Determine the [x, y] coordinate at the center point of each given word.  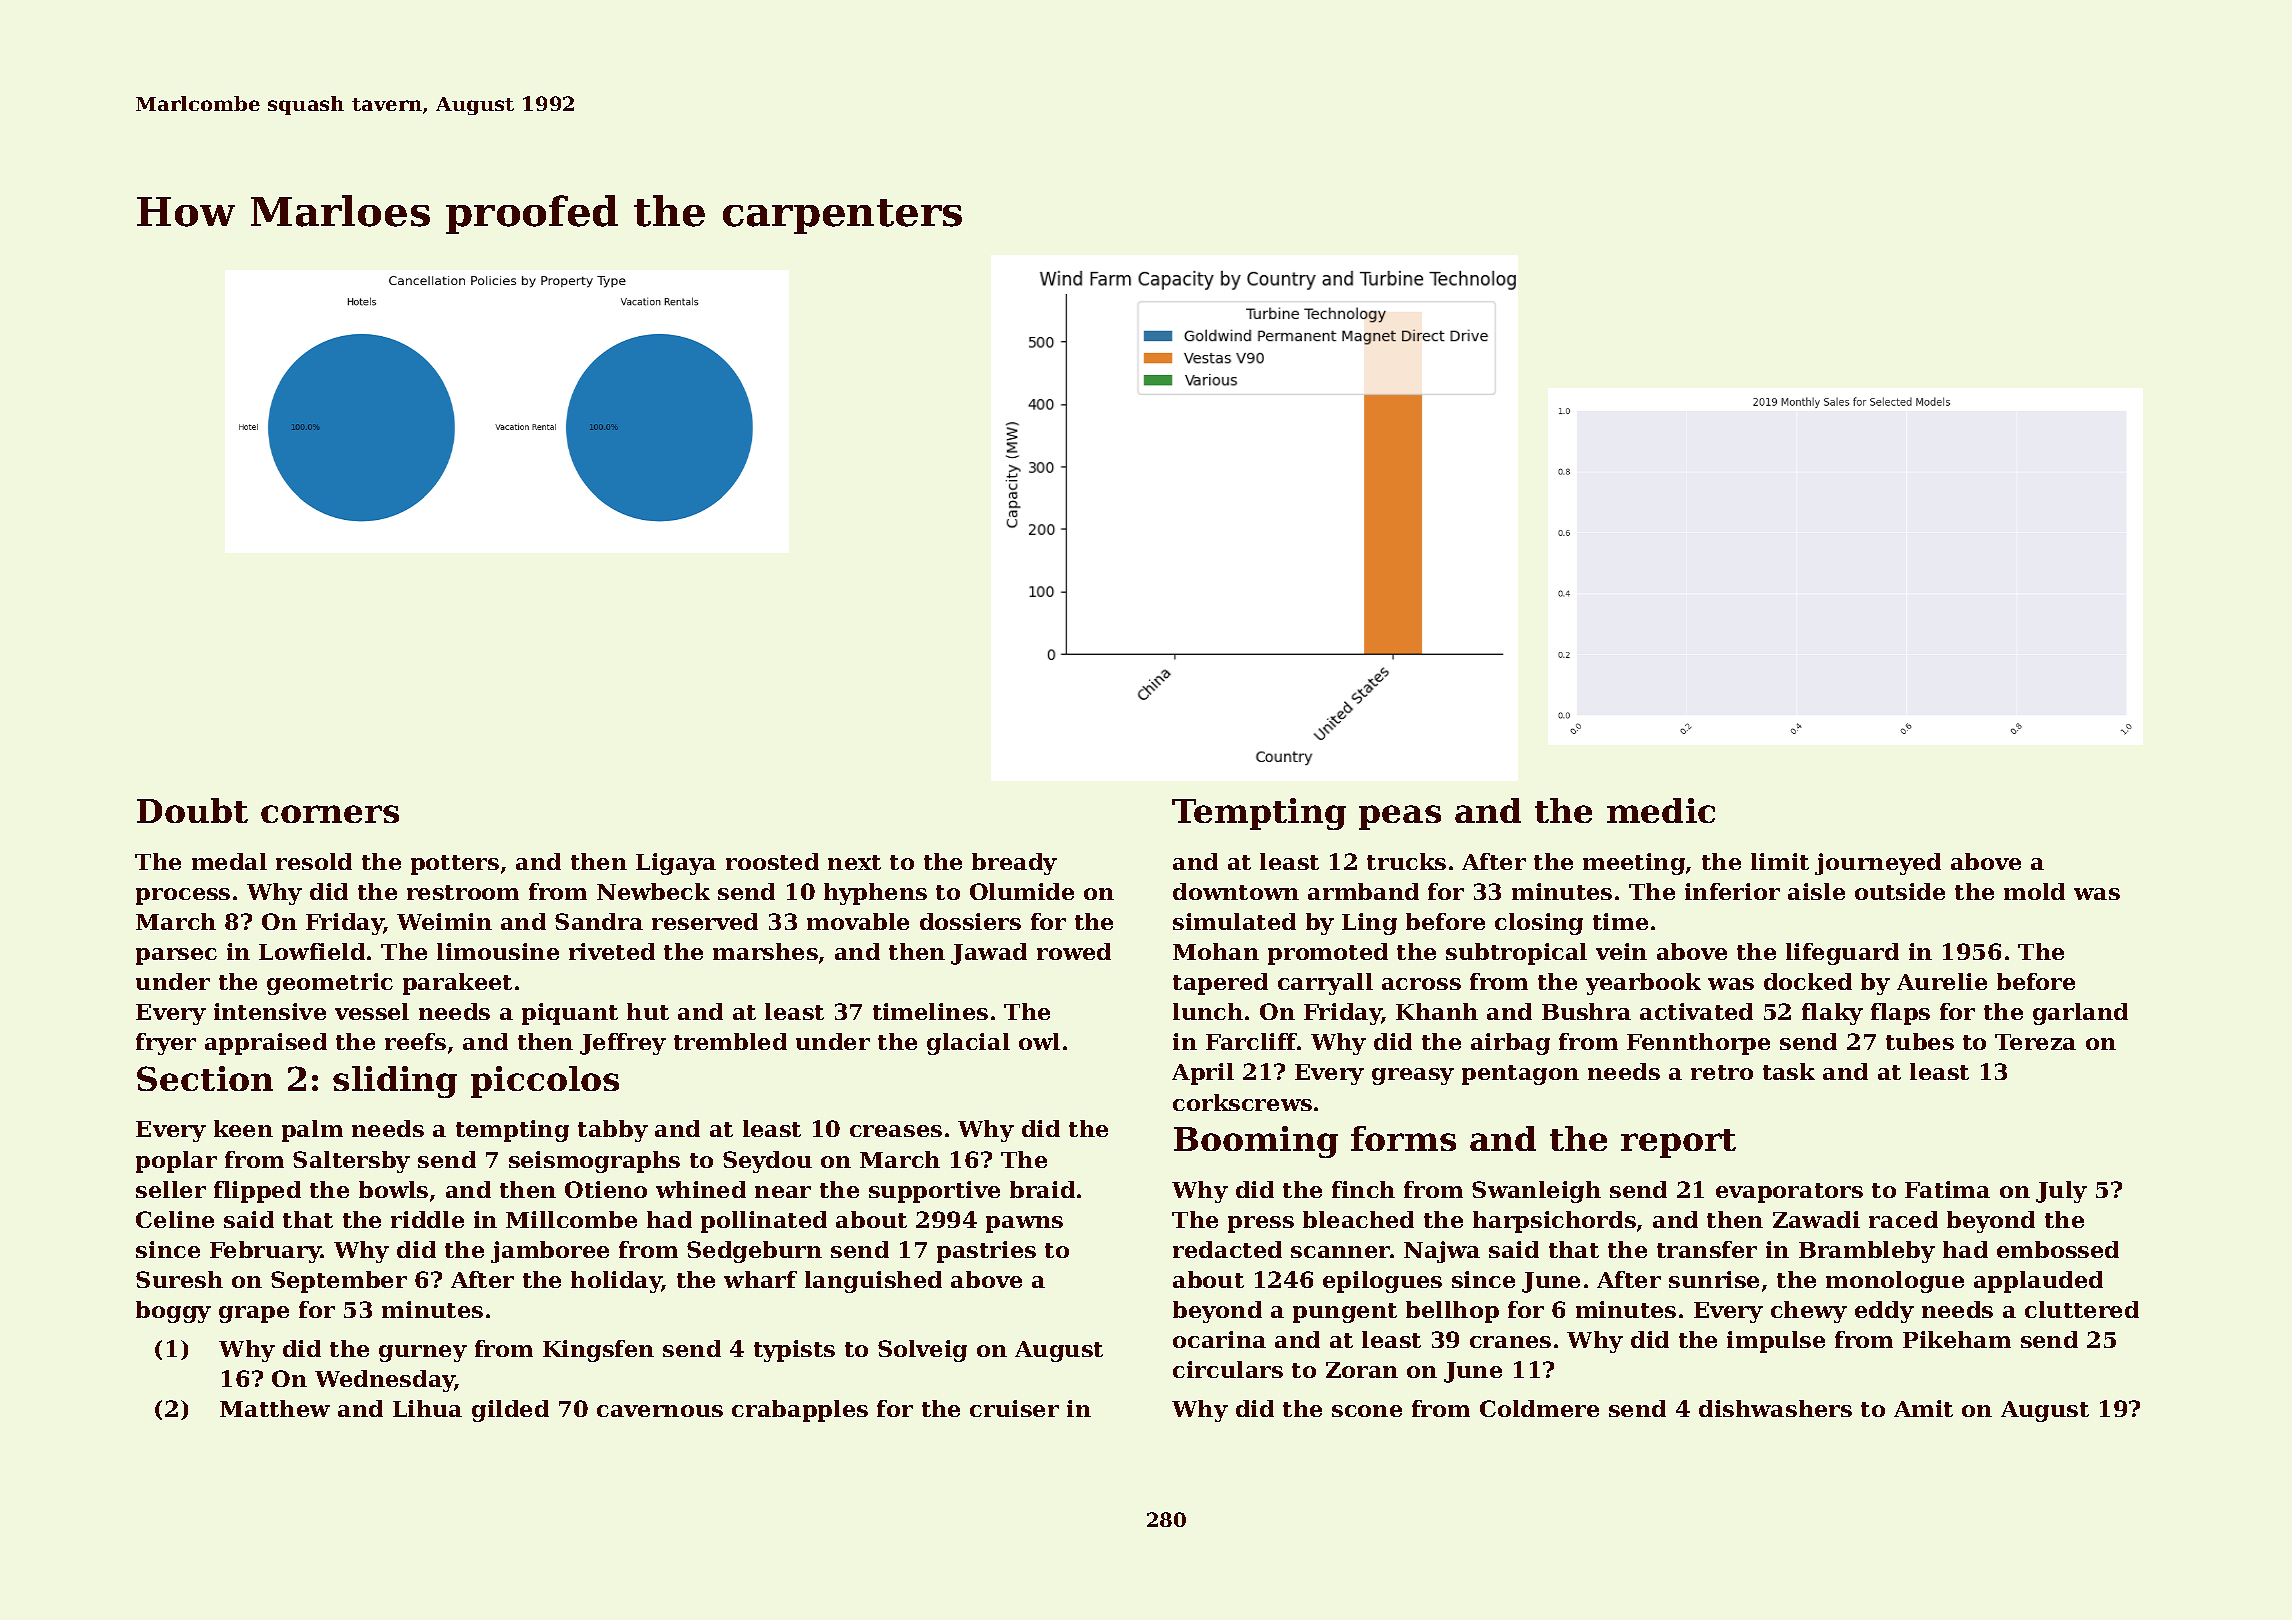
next [854, 862]
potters [455, 865]
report [1678, 1143]
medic [1661, 810]
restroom [463, 892]
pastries [986, 1252]
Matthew [275, 1408]
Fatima [1947, 1189]
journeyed [1878, 864]
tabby [613, 1131]
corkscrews [1242, 1102]
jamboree [550, 1252]
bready [1014, 864]
